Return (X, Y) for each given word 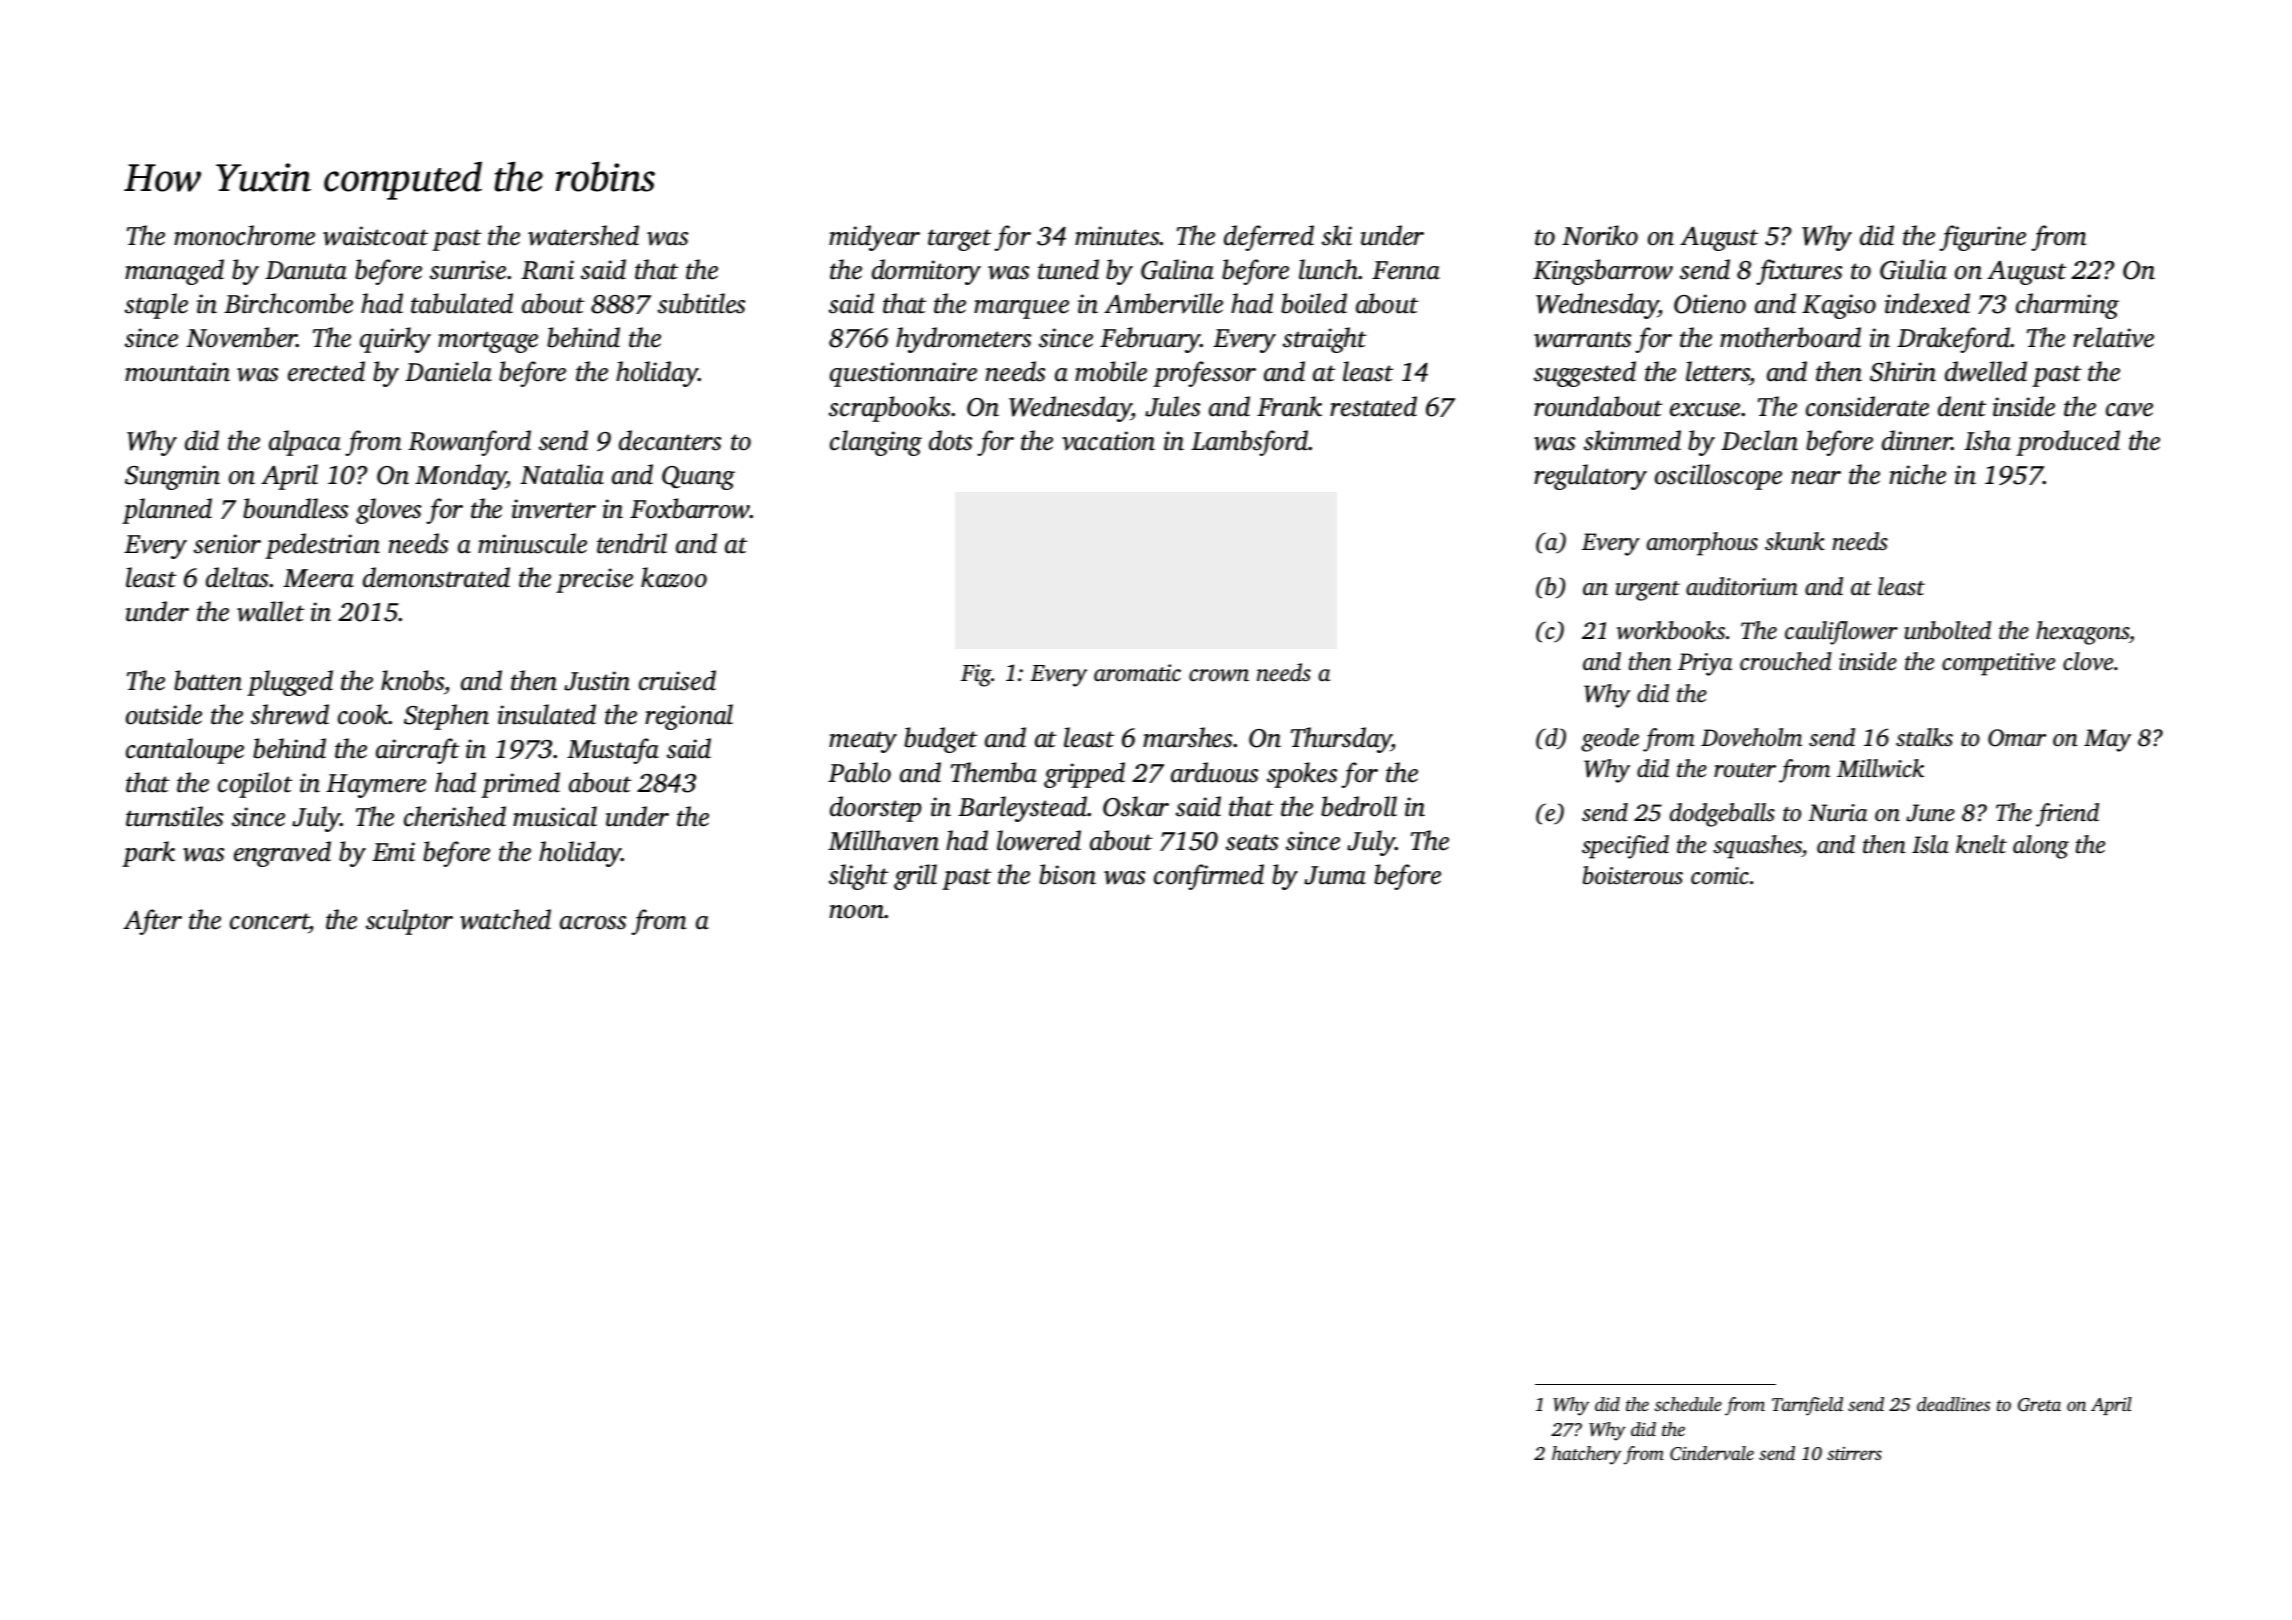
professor (1204, 374)
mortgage (488, 342)
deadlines (1953, 1404)
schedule (1688, 1404)
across (593, 923)
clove (2088, 661)
